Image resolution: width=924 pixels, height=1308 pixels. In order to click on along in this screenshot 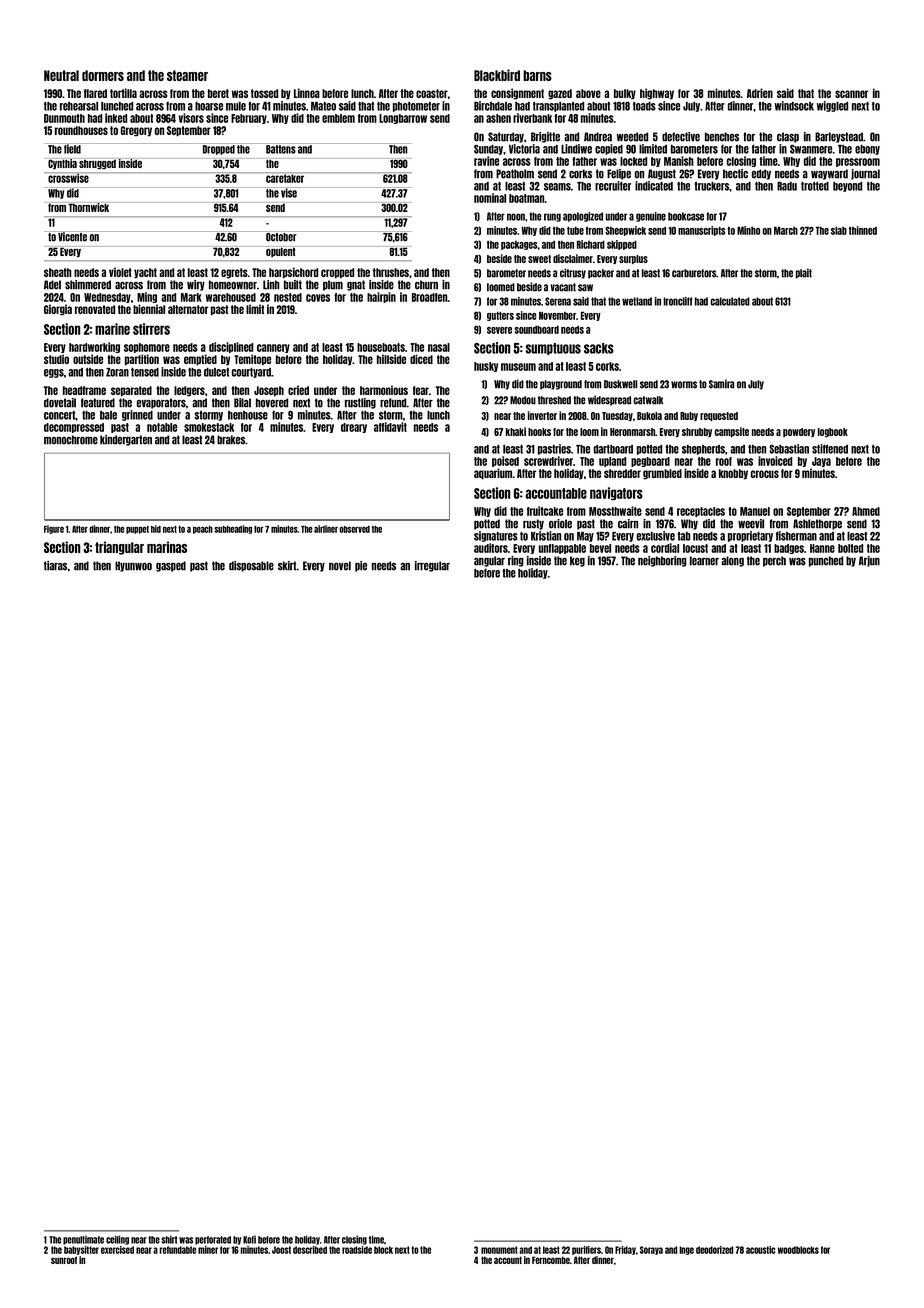, I will do `click(732, 561)`.
